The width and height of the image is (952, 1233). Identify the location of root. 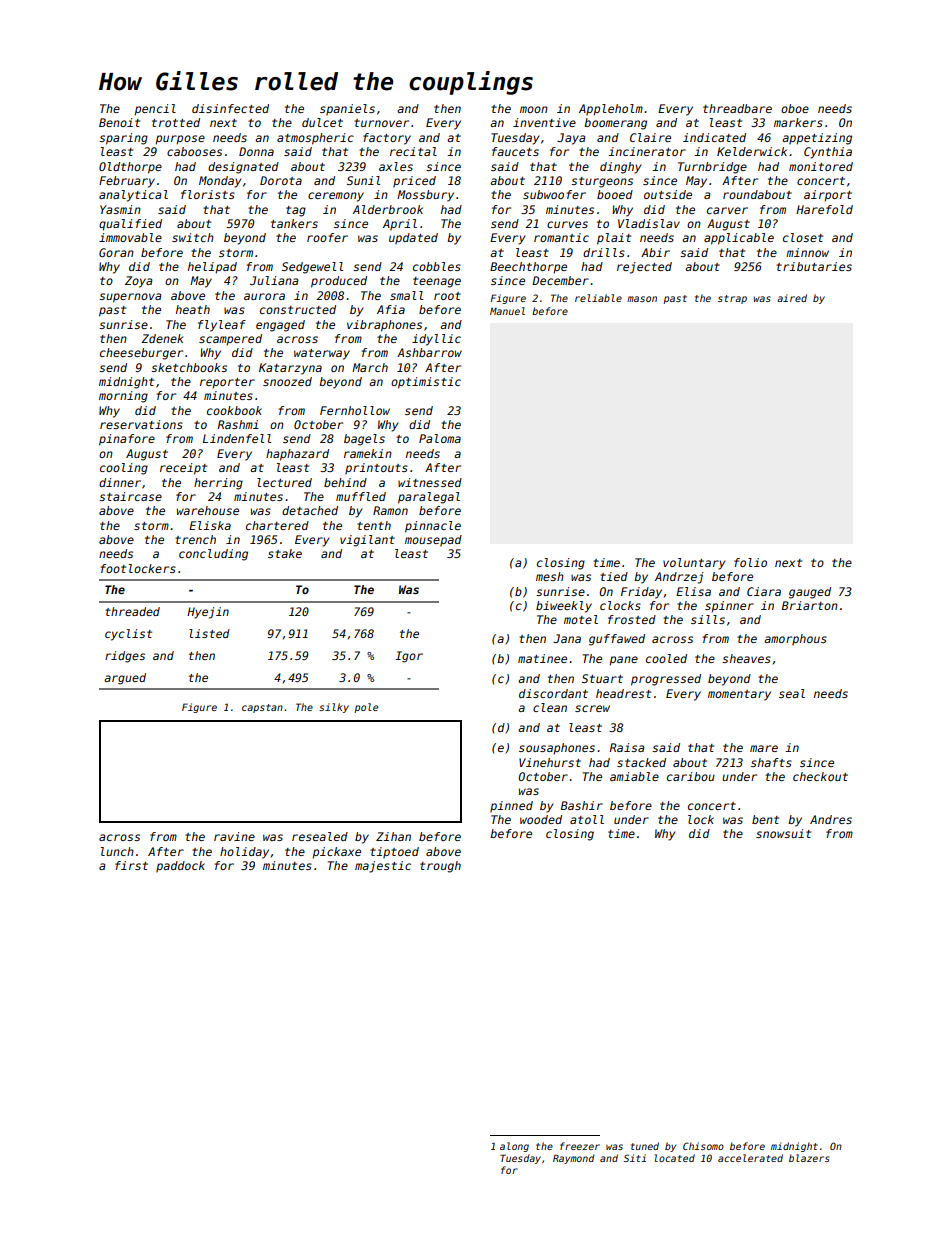
(447, 296).
